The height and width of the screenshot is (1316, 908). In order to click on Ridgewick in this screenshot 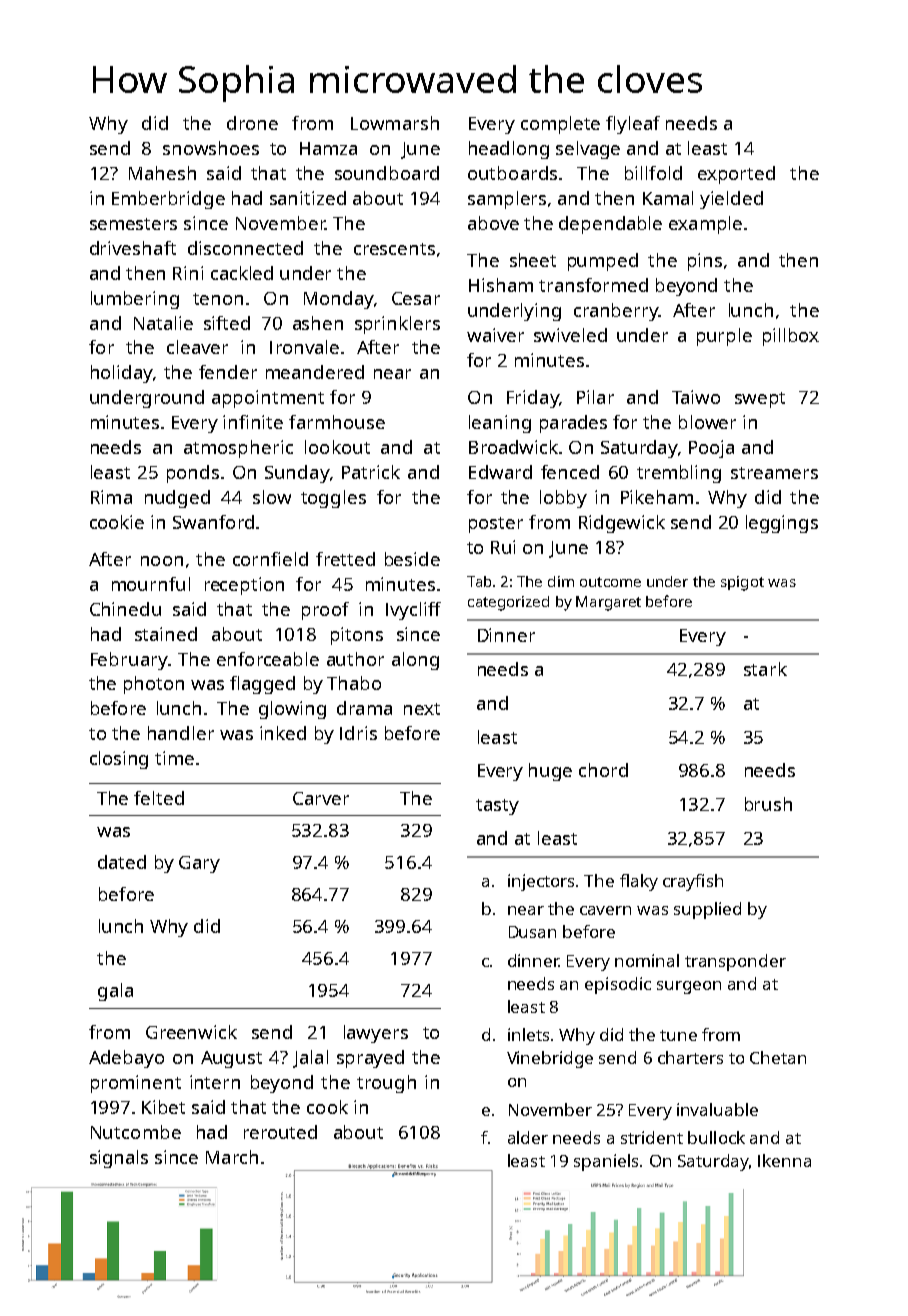, I will do `click(622, 524)`.
